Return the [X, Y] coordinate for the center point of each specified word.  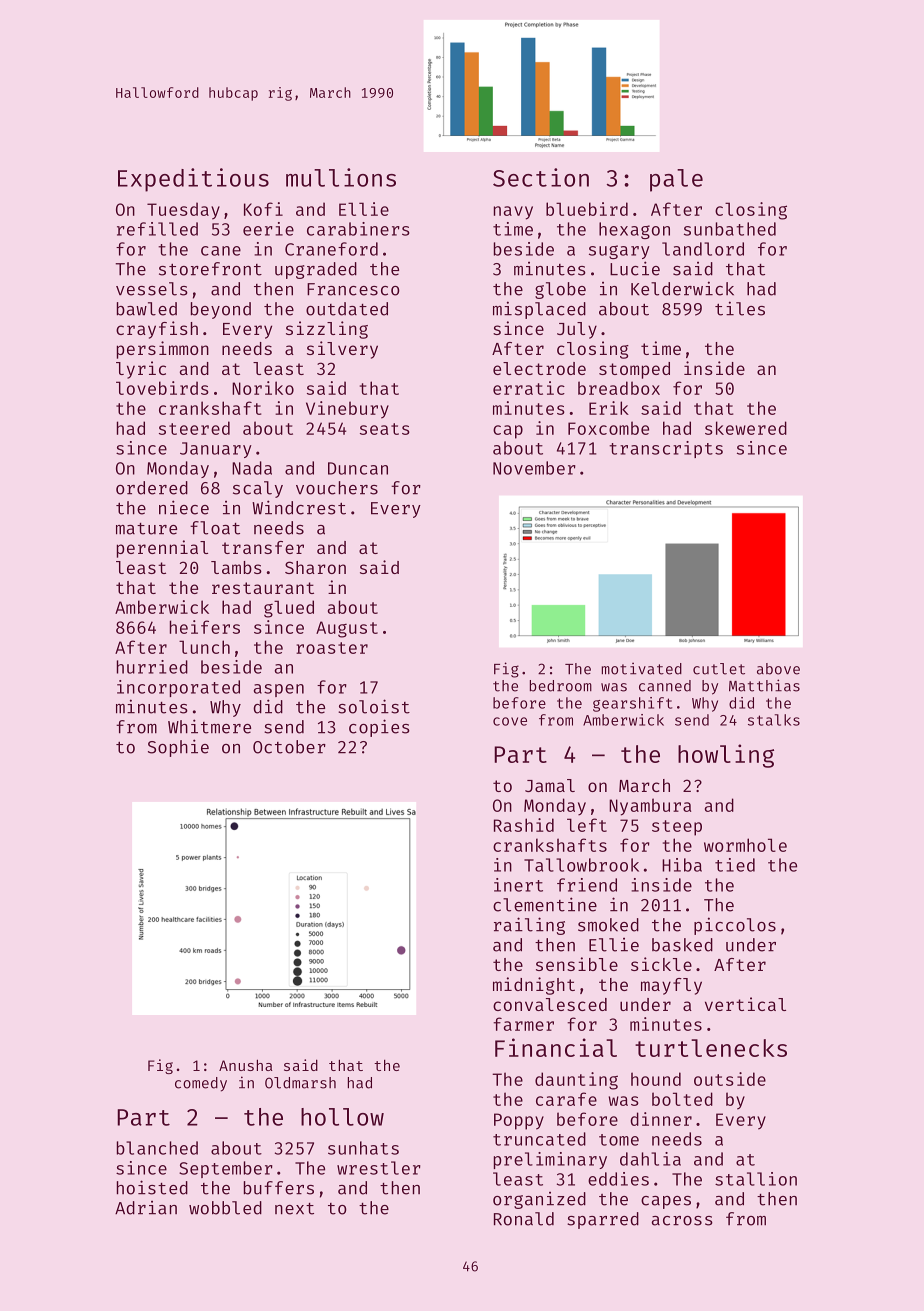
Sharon [315, 567]
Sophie [178, 748]
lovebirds [162, 388]
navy [513, 213]
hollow [342, 1117]
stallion [756, 1179]
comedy [201, 1084]
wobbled [225, 1208]
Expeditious [193, 180]
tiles [740, 308]
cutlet [719, 669]
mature [146, 529]
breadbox [619, 388]
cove [510, 721]
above [778, 669]
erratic [529, 388]
